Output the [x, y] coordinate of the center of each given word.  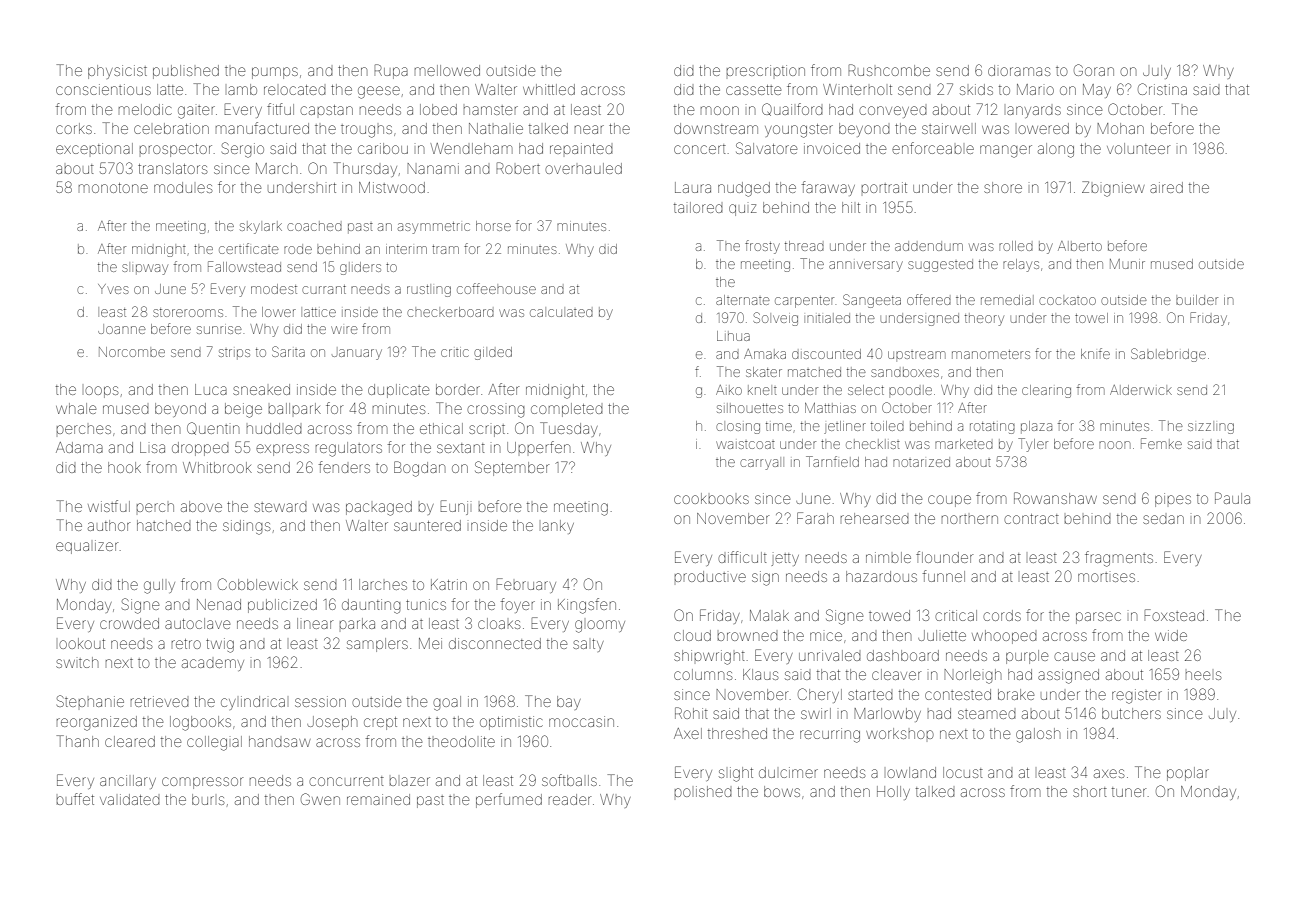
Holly [893, 793]
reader [570, 799]
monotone [113, 188]
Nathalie [496, 128]
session [320, 701]
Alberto [1080, 246]
